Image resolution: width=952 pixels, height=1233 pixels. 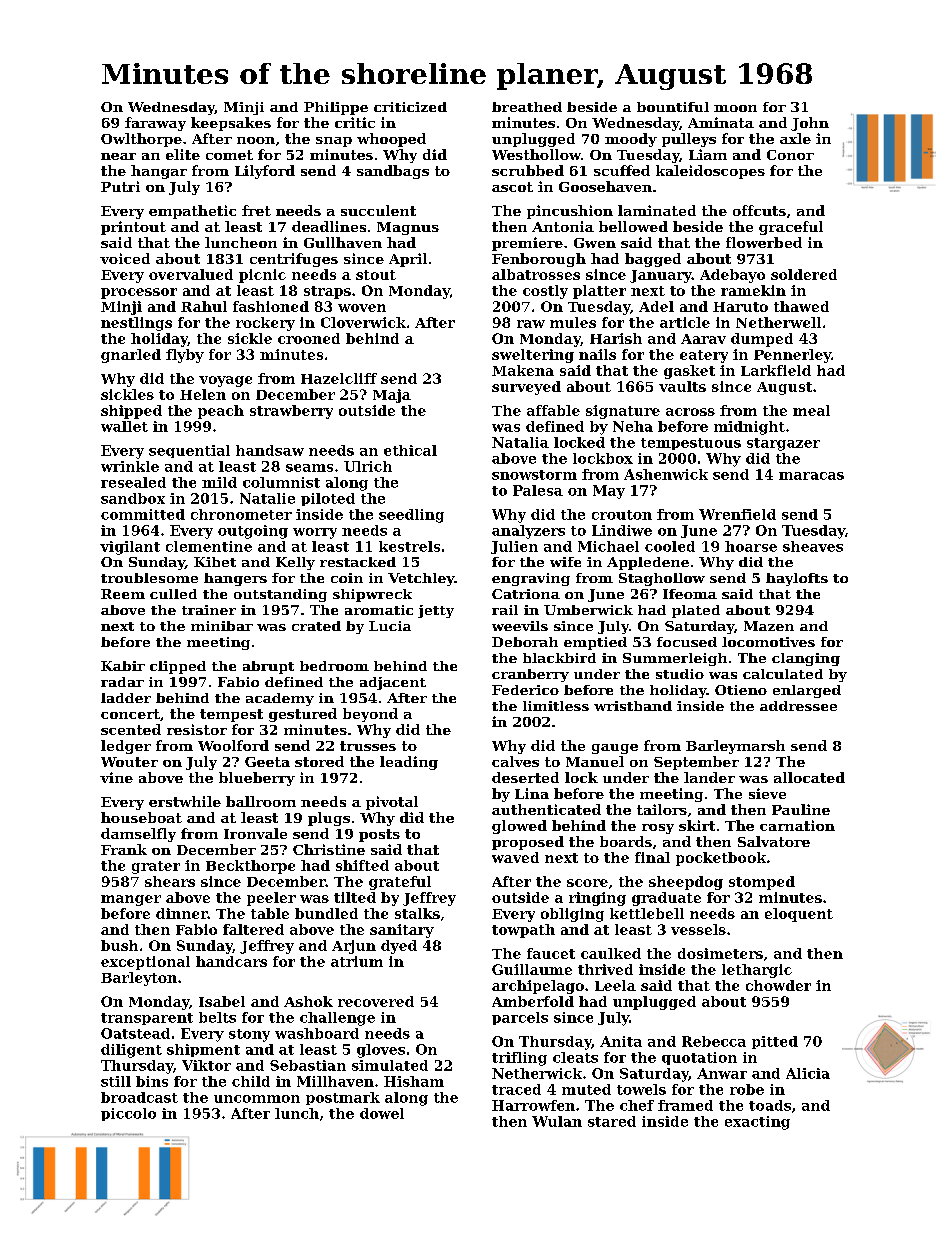 I want to click on Wulan, so click(x=557, y=1121).
